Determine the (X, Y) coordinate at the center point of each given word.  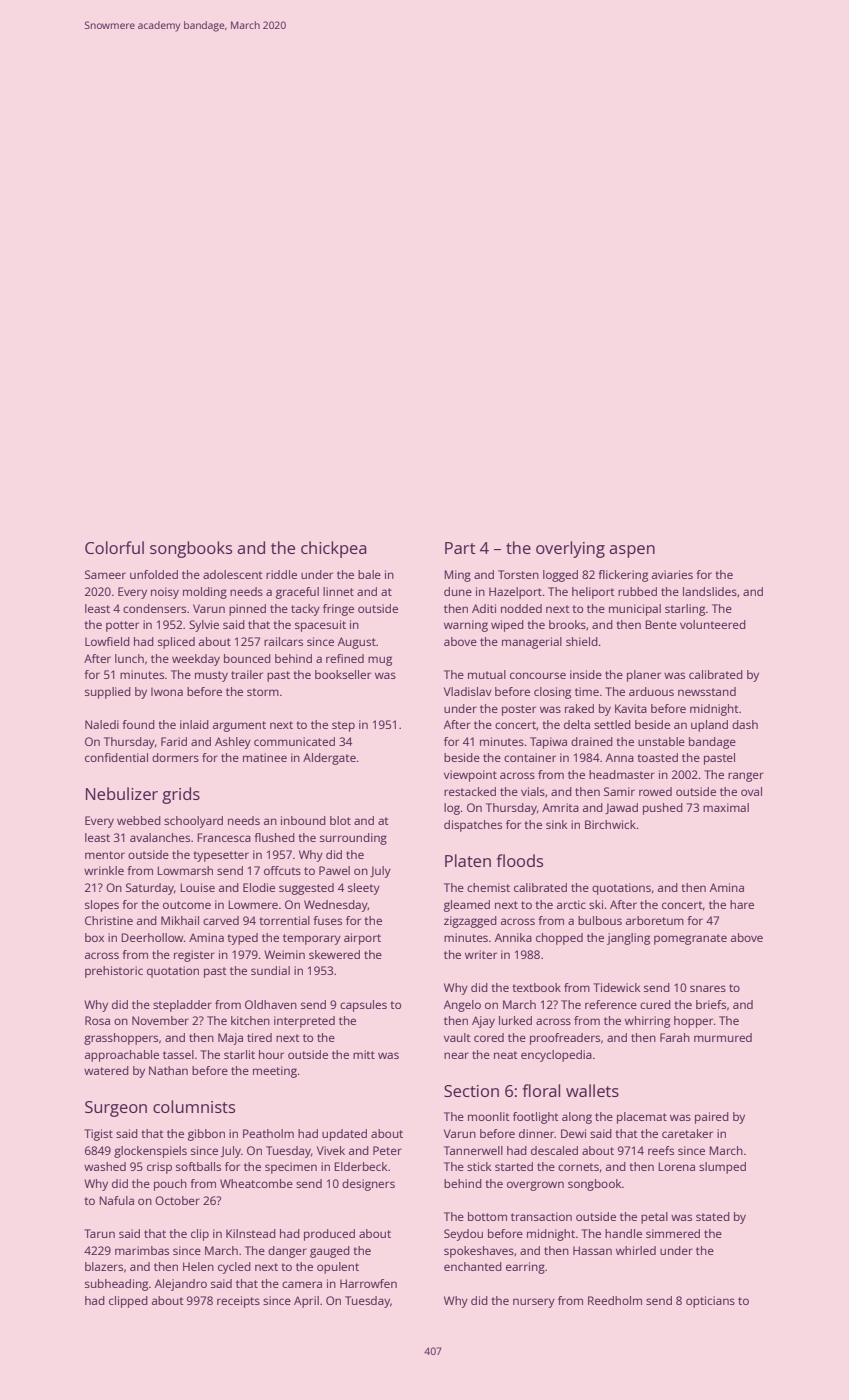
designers (368, 1185)
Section (471, 1091)
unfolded (154, 574)
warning (466, 626)
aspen (632, 551)
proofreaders (565, 1039)
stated (713, 1216)
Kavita (631, 708)
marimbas (142, 1250)
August (357, 643)
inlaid (194, 724)
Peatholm (268, 1133)
